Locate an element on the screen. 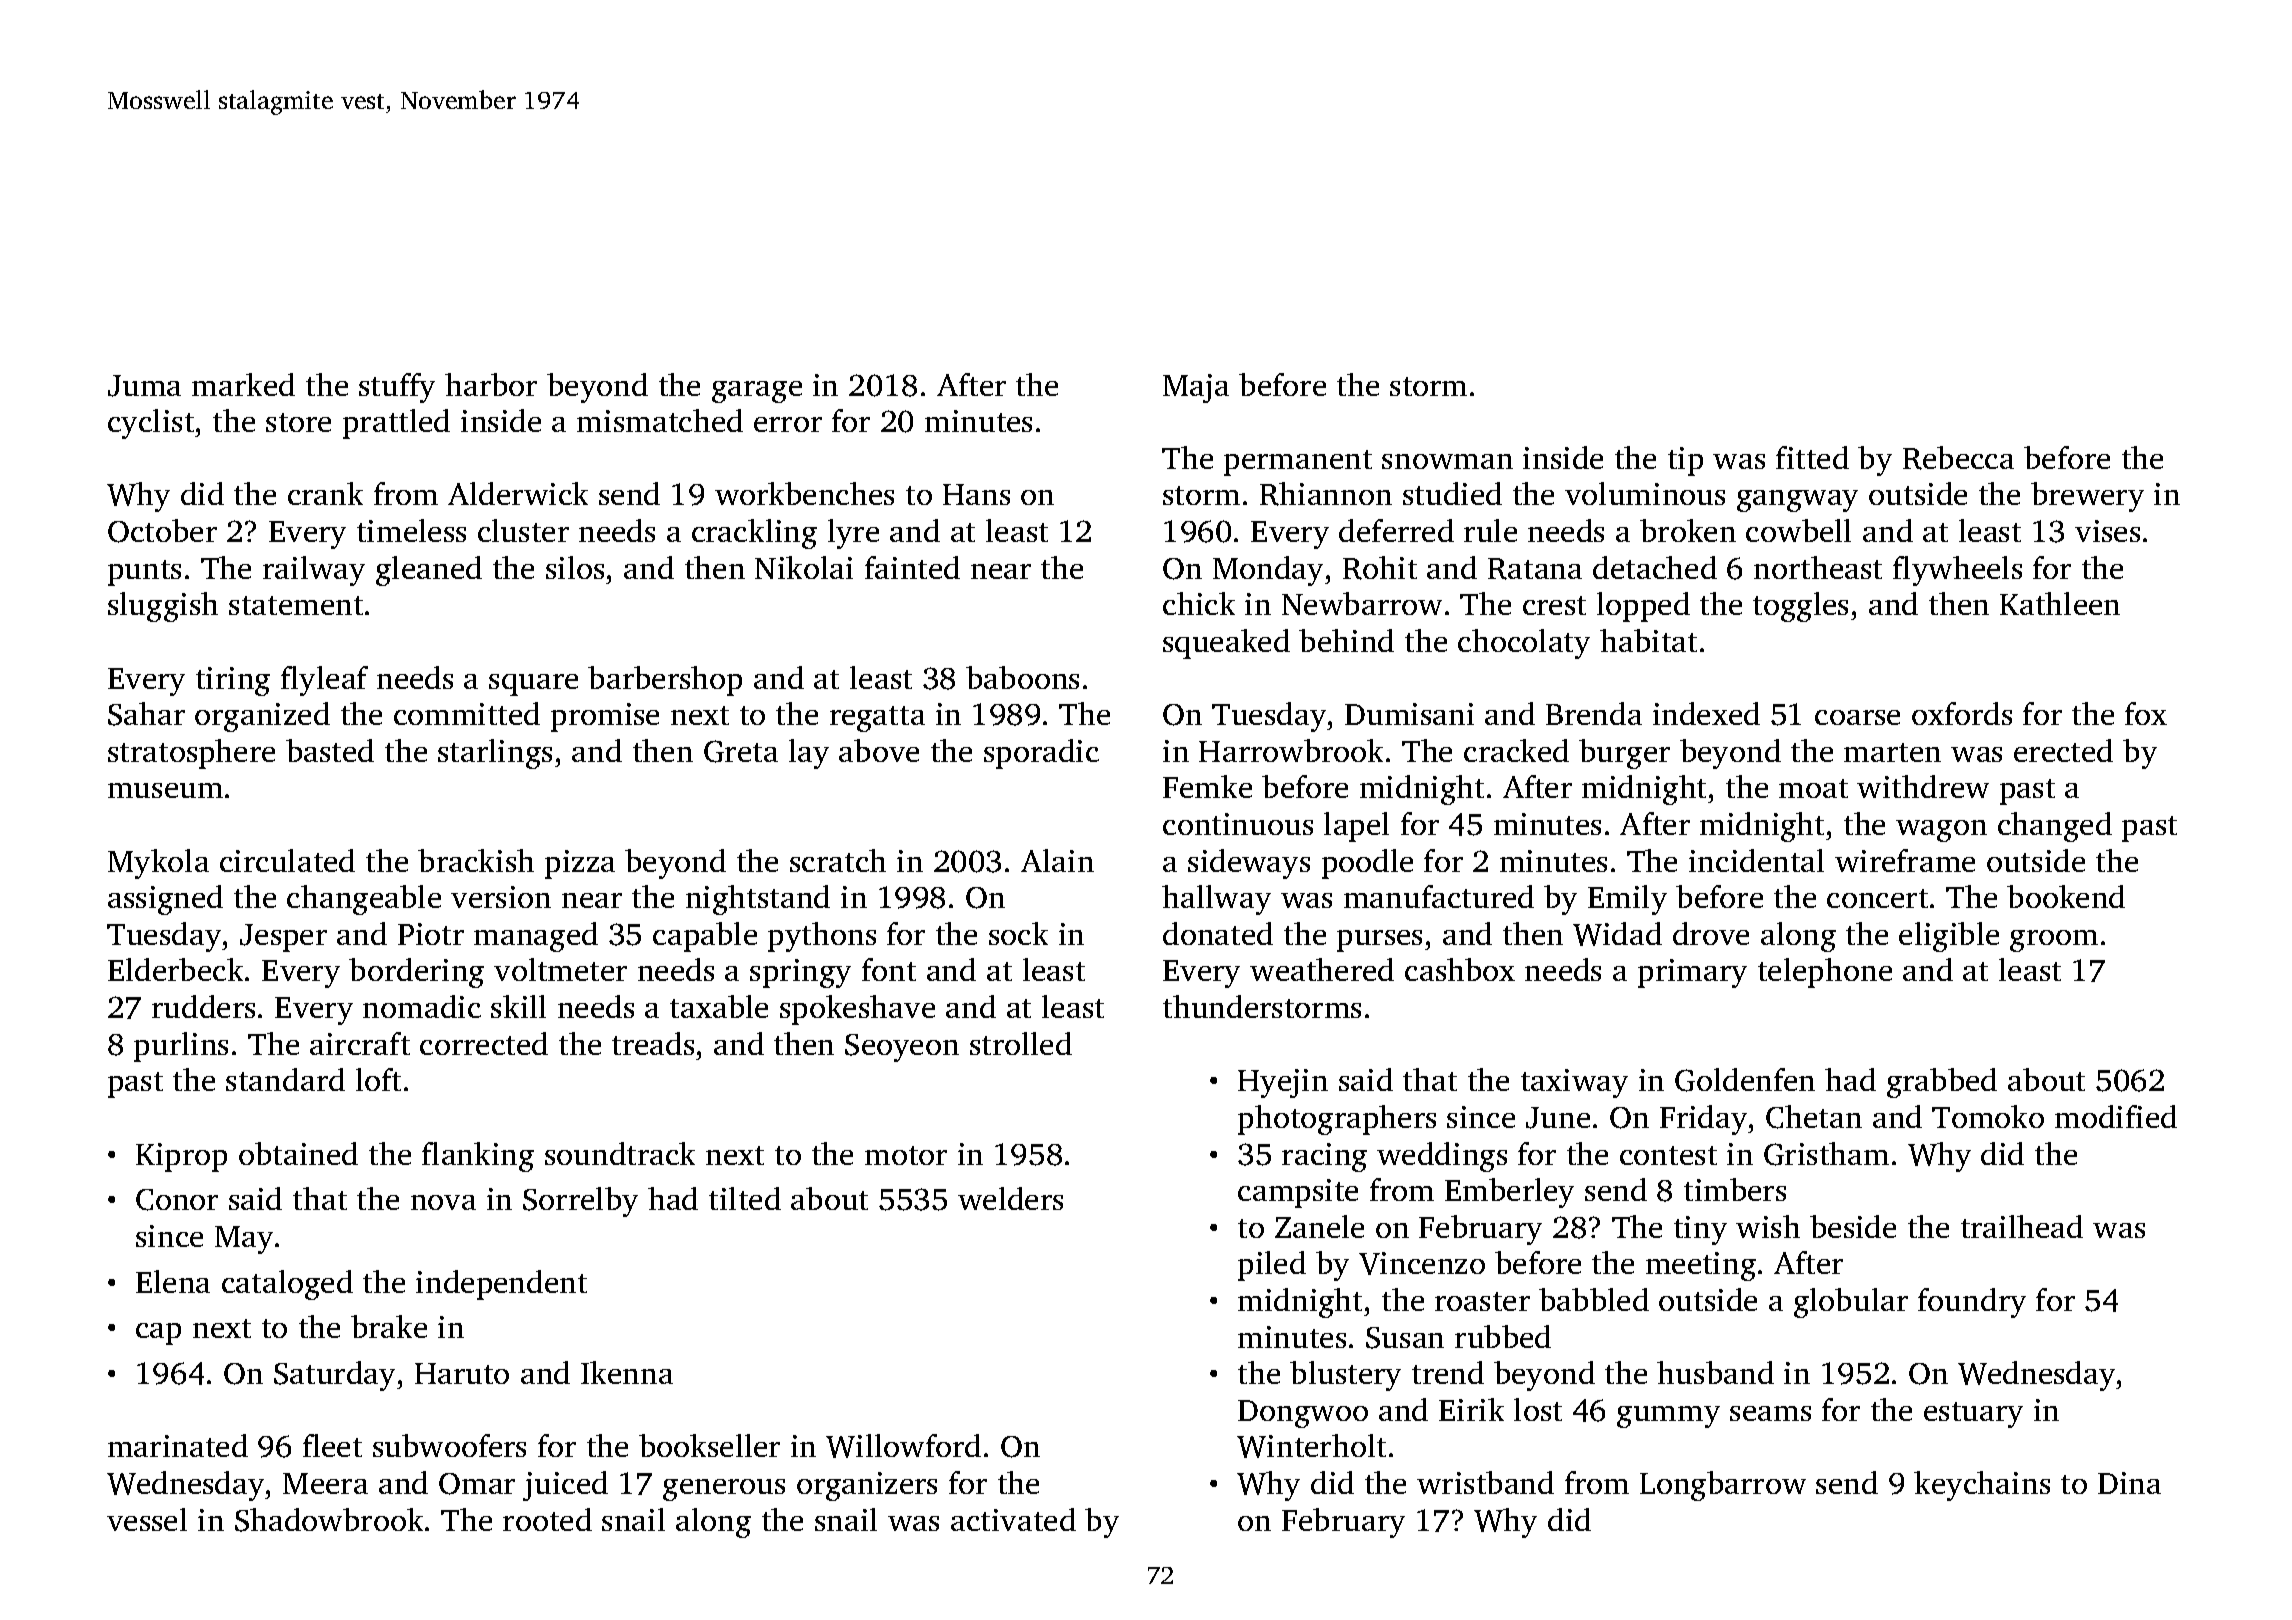 This screenshot has width=2292, height=1620. Juma is located at coordinates (144, 386).
